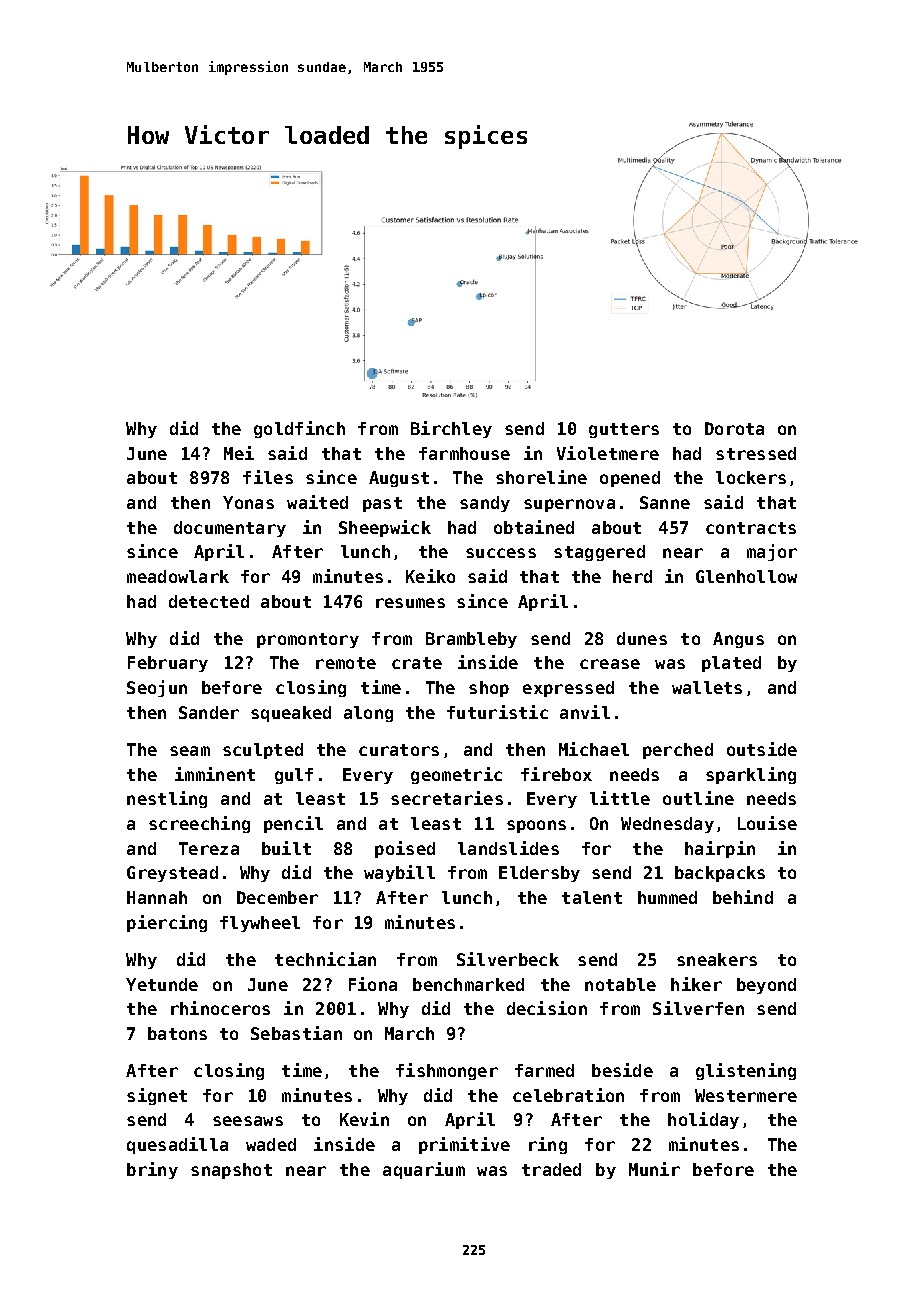 The width and height of the screenshot is (924, 1314). What do you see at coordinates (541, 477) in the screenshot?
I see `shoreline` at bounding box center [541, 477].
